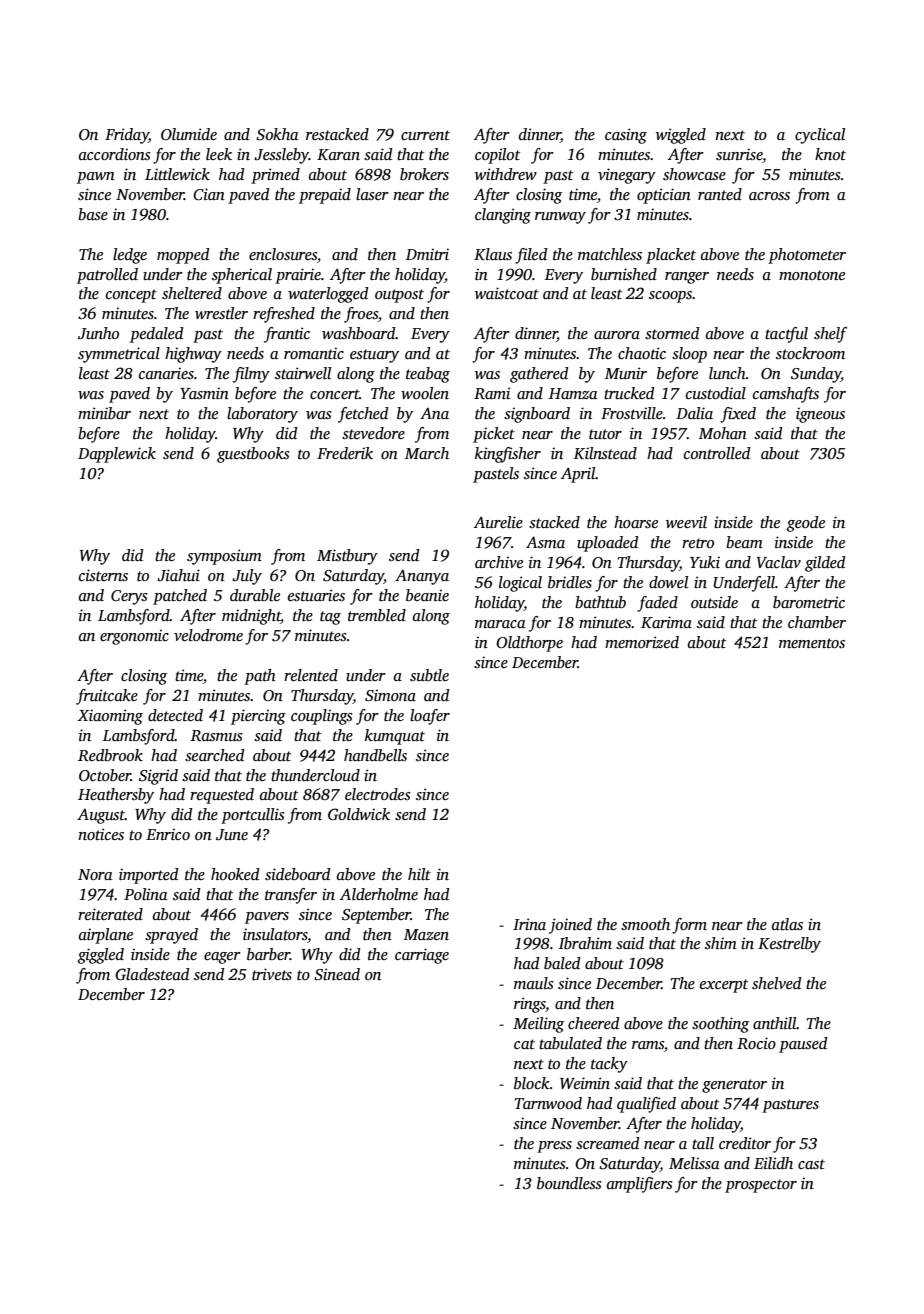 This document has width=924, height=1314. Describe the element at coordinates (498, 522) in the document. I see `Aurelie` at that location.
